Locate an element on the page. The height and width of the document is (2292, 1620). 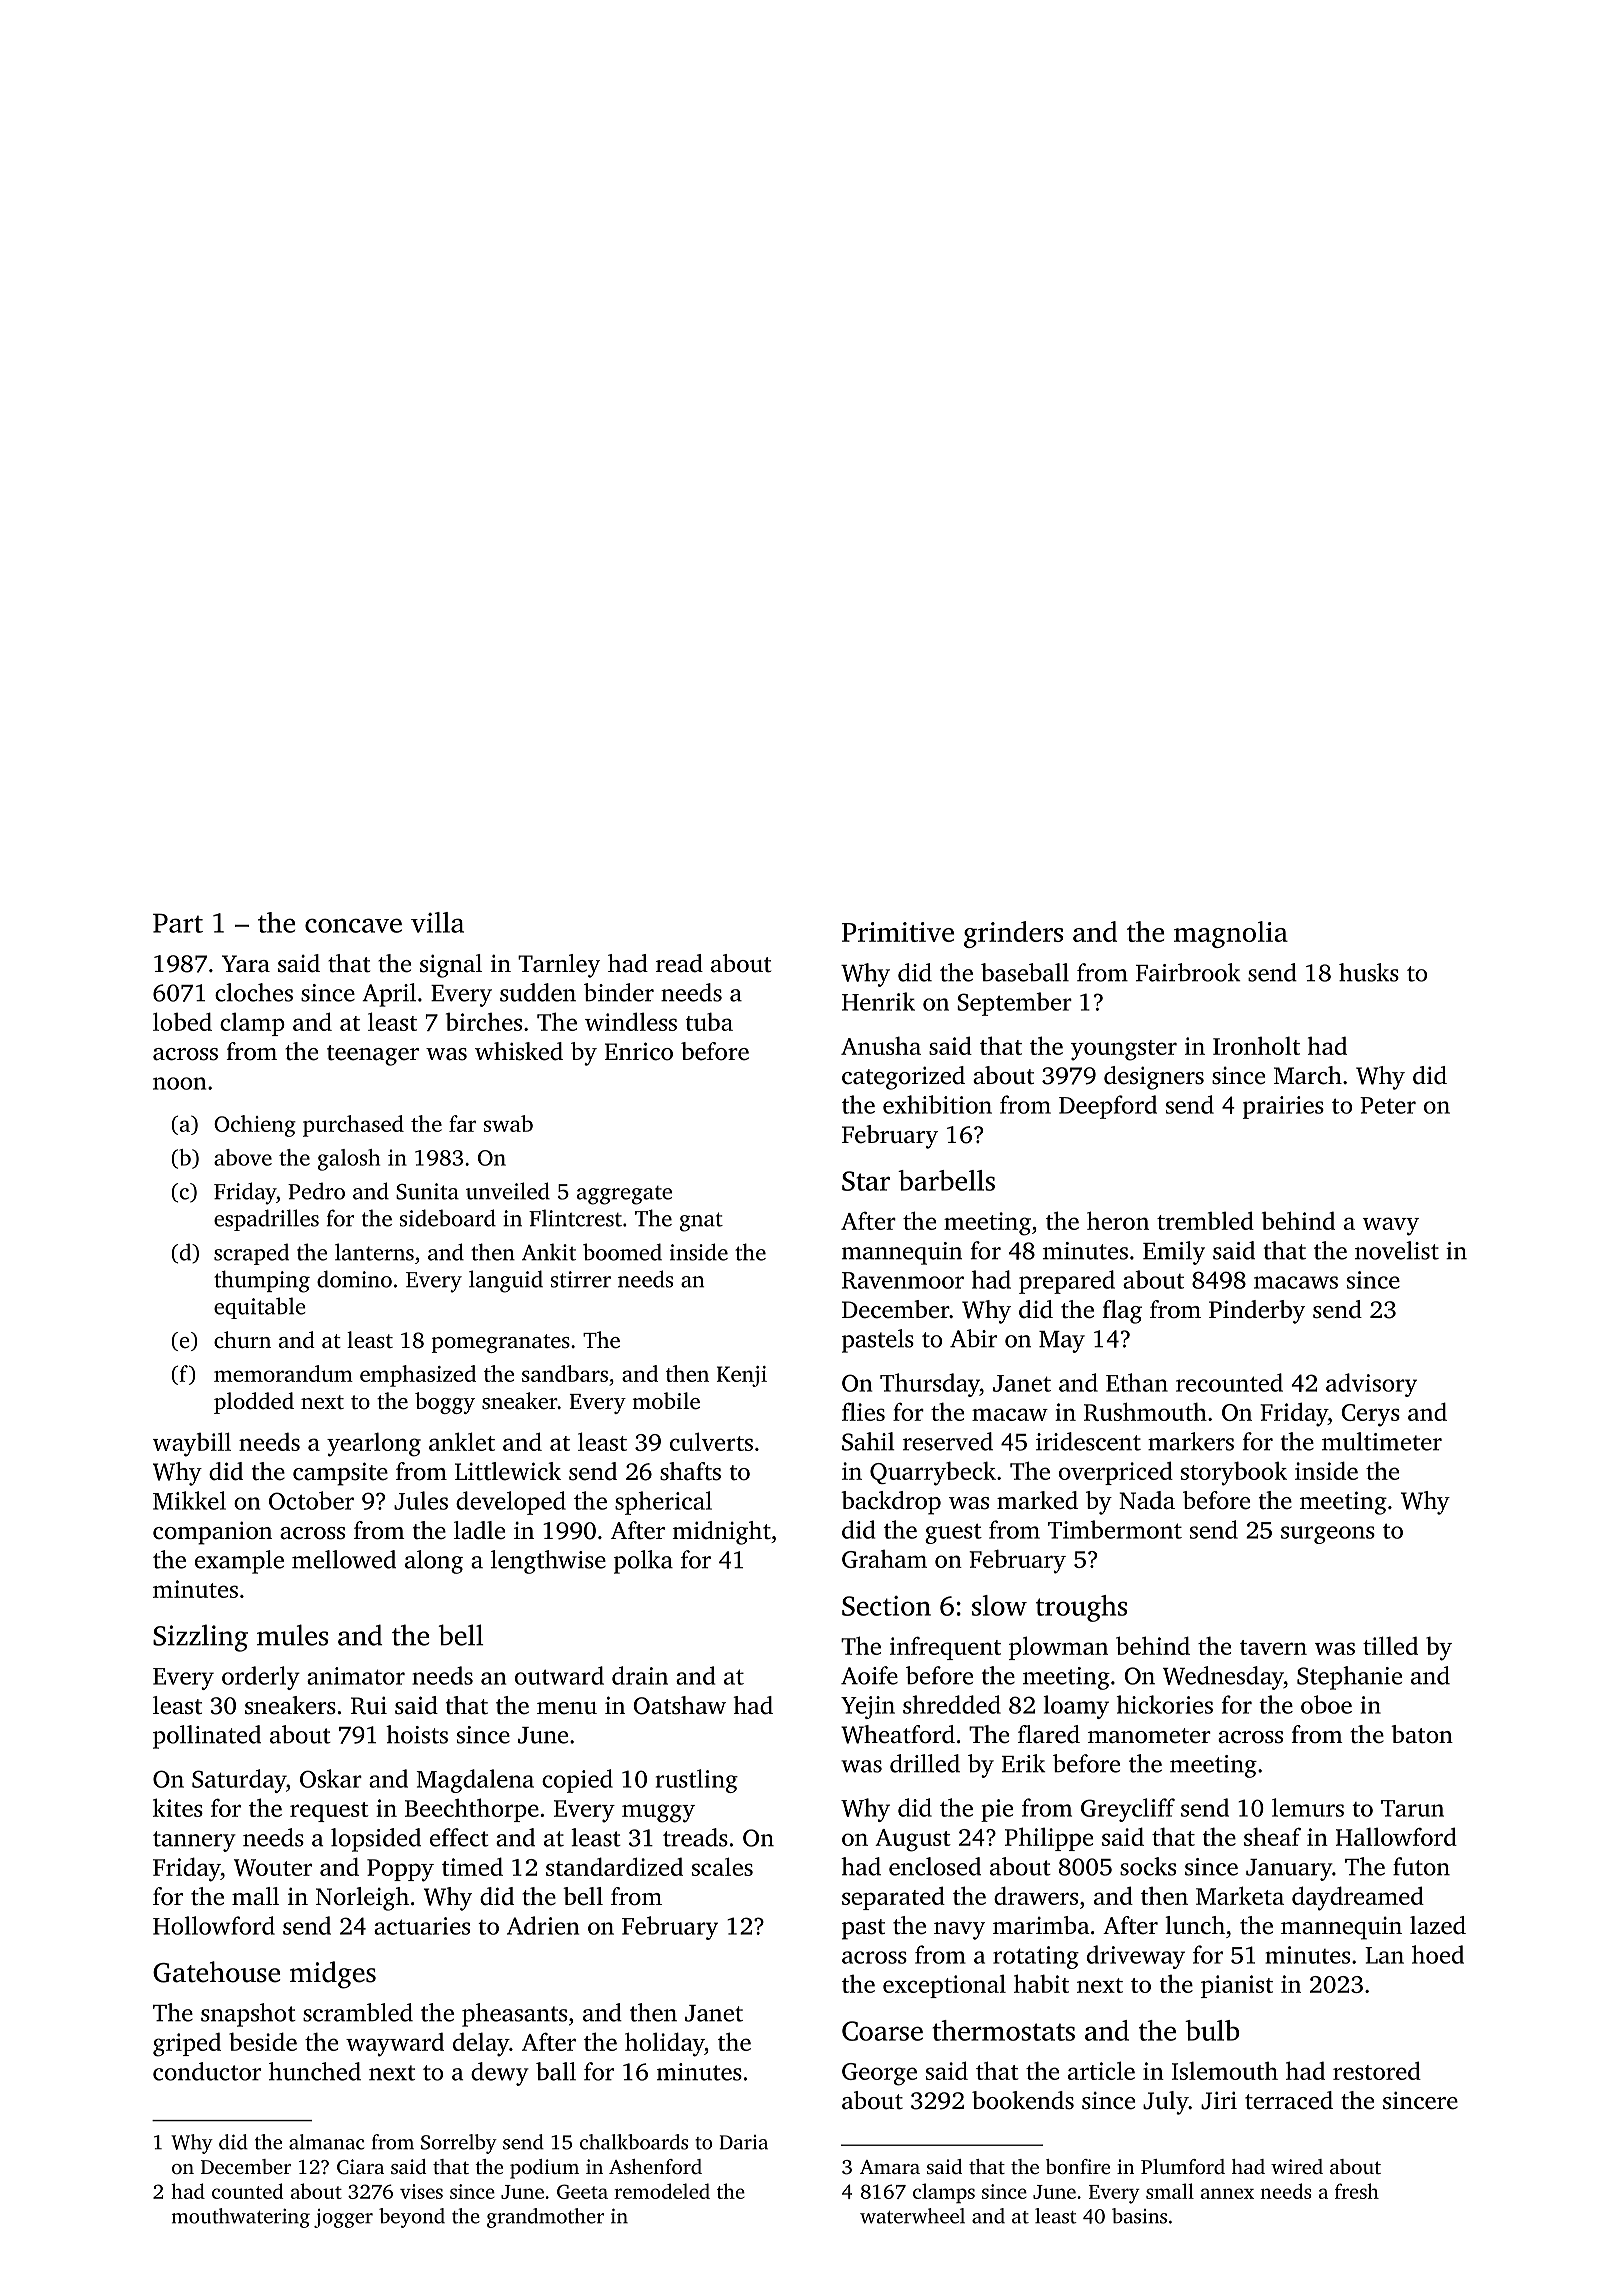
waterwheel is located at coordinates (912, 2216).
